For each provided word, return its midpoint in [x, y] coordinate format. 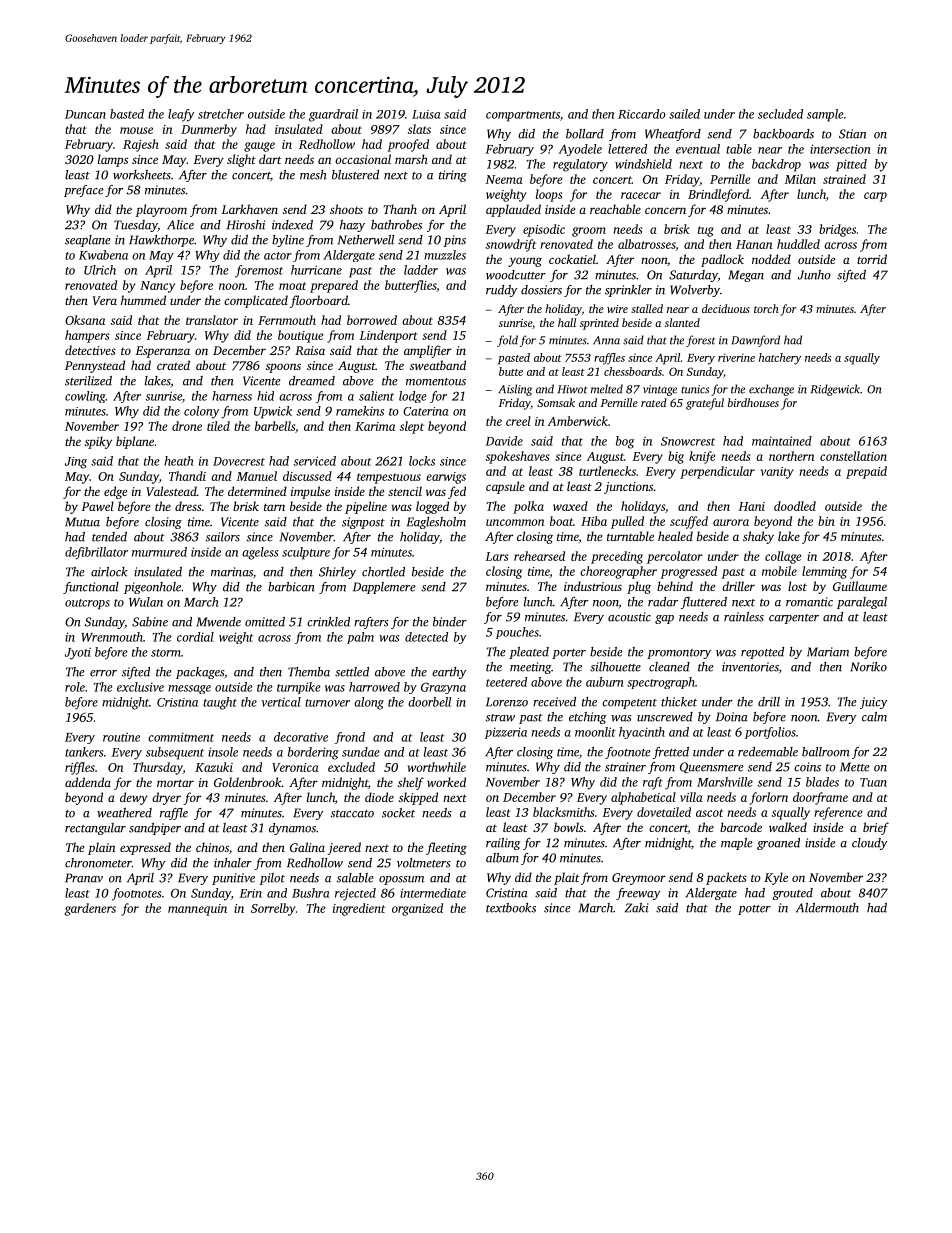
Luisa [426, 114]
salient [376, 396]
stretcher [221, 114]
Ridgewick [835, 390]
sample [825, 115]
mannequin [197, 910]
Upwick [273, 412]
